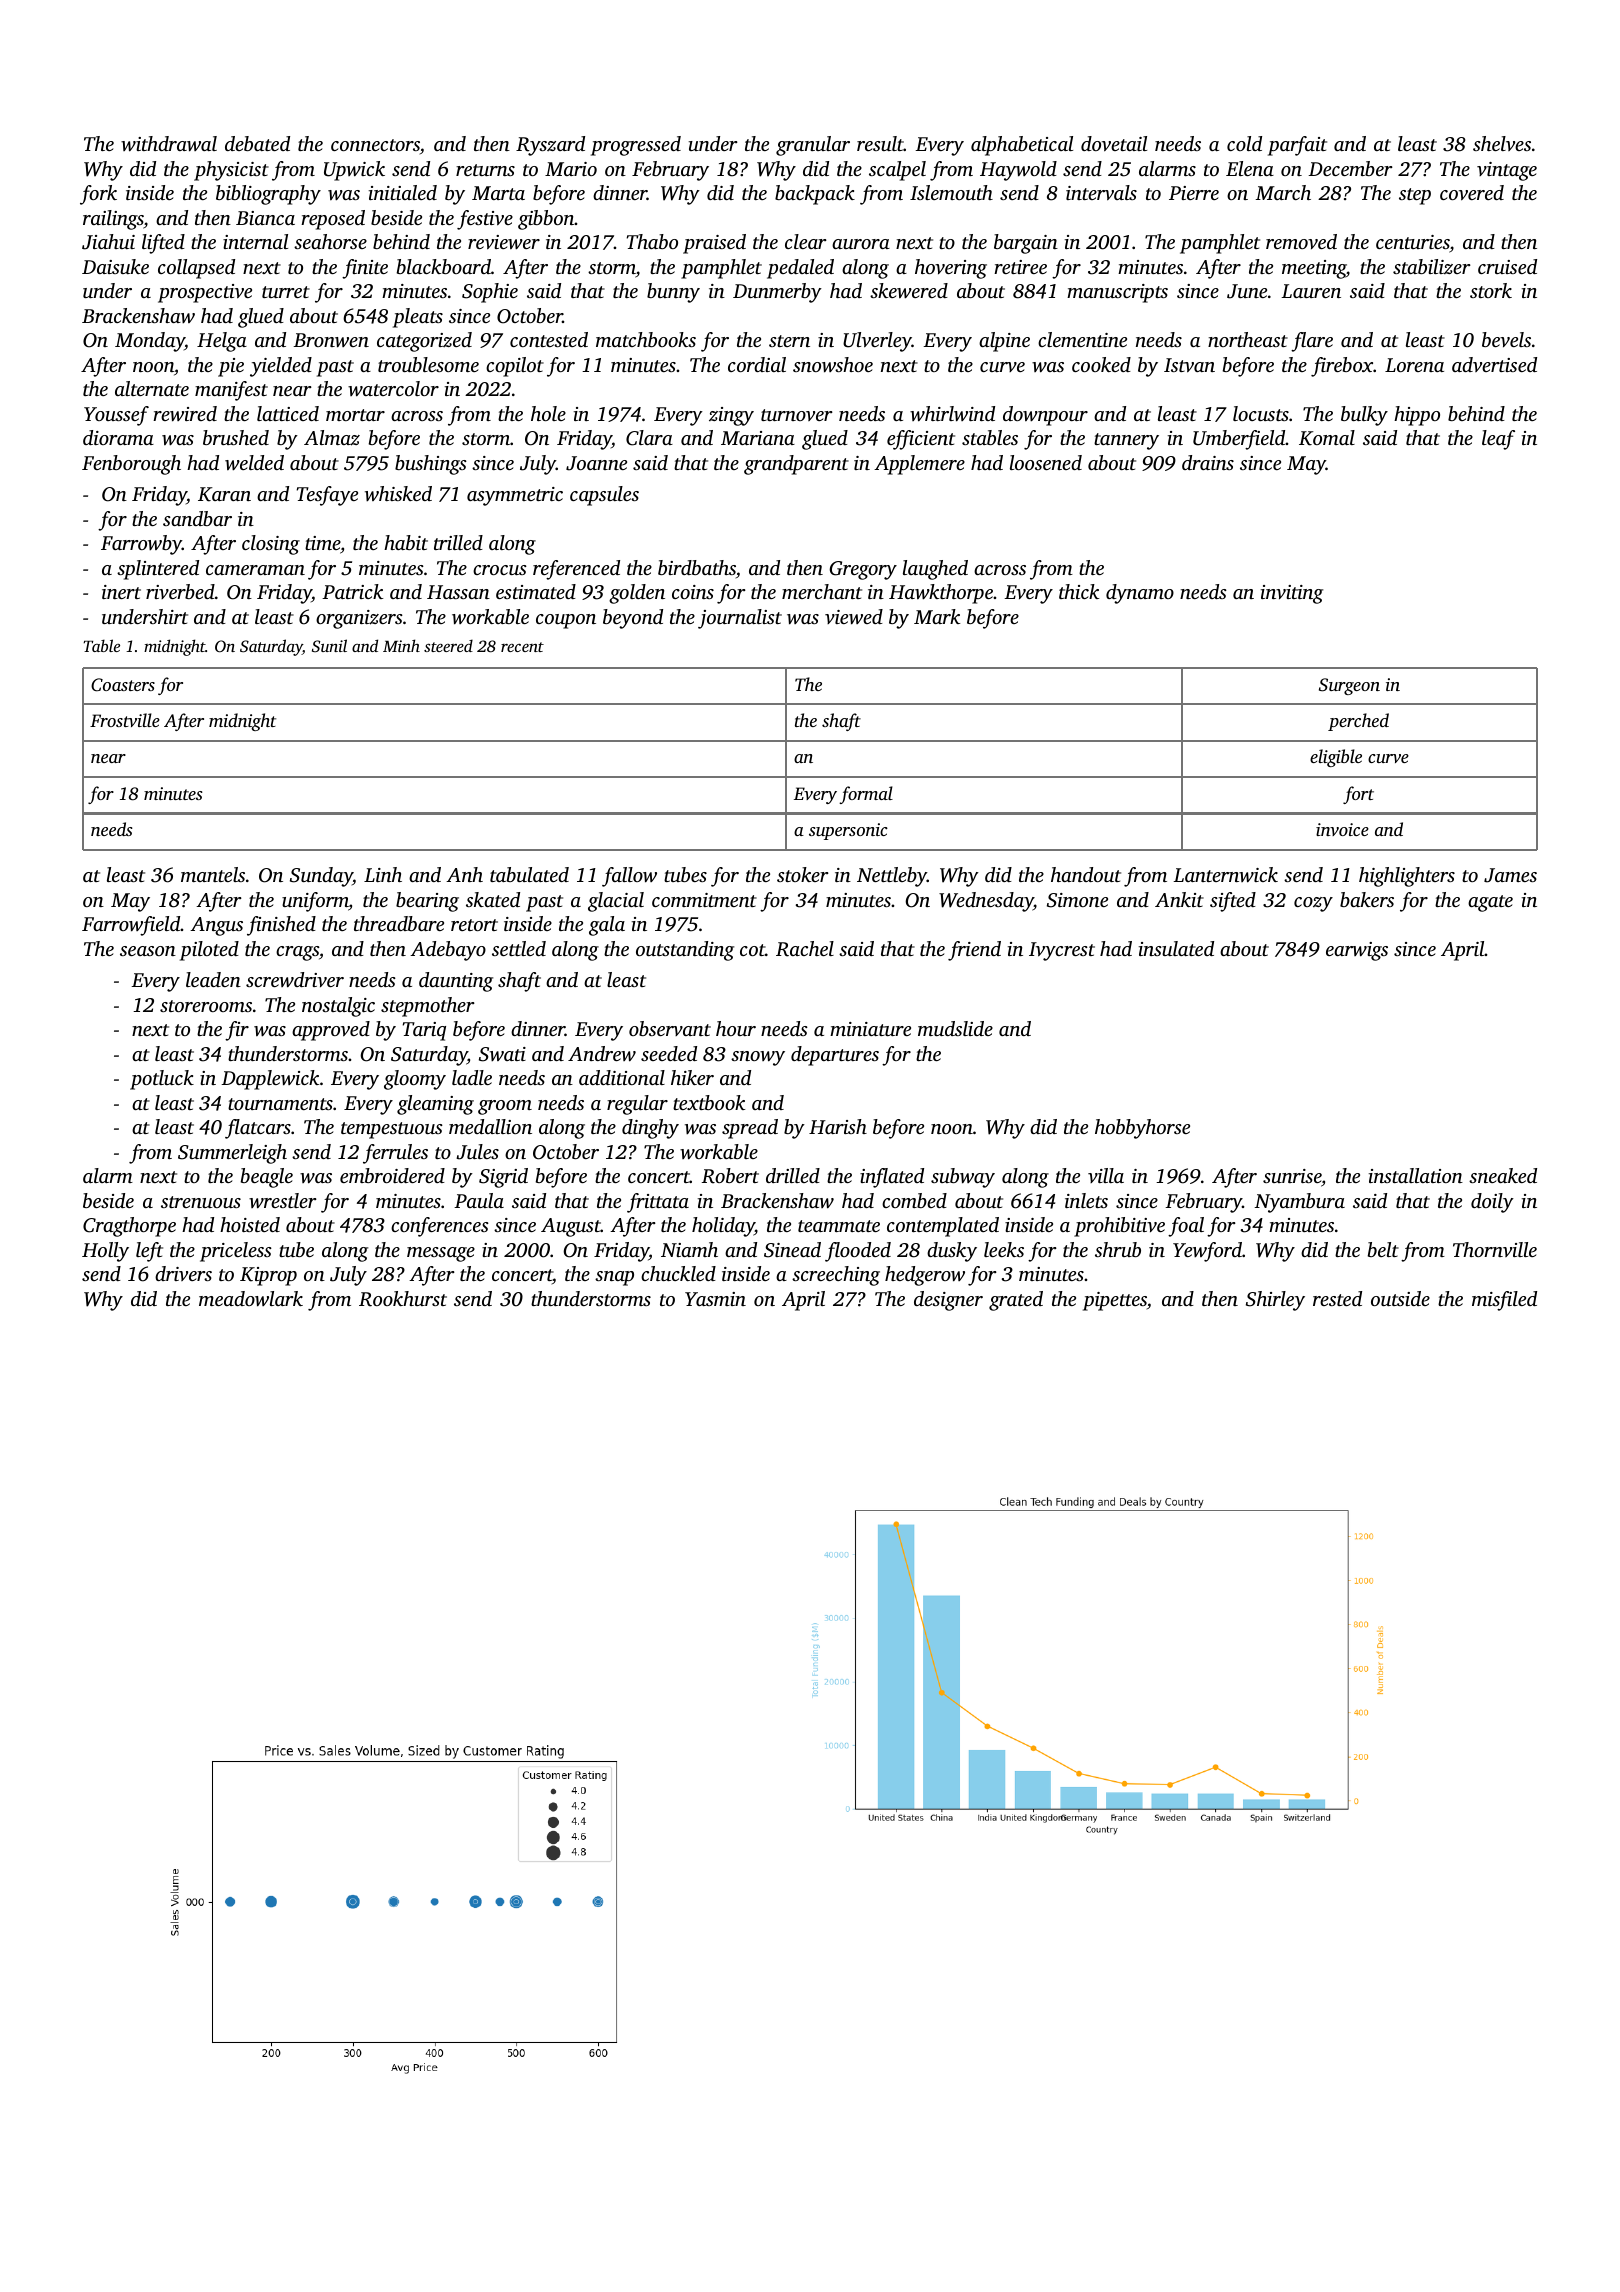 This screenshot has height=2292, width=1620. Describe the element at coordinates (806, 241) in the screenshot. I see `clear` at that location.
